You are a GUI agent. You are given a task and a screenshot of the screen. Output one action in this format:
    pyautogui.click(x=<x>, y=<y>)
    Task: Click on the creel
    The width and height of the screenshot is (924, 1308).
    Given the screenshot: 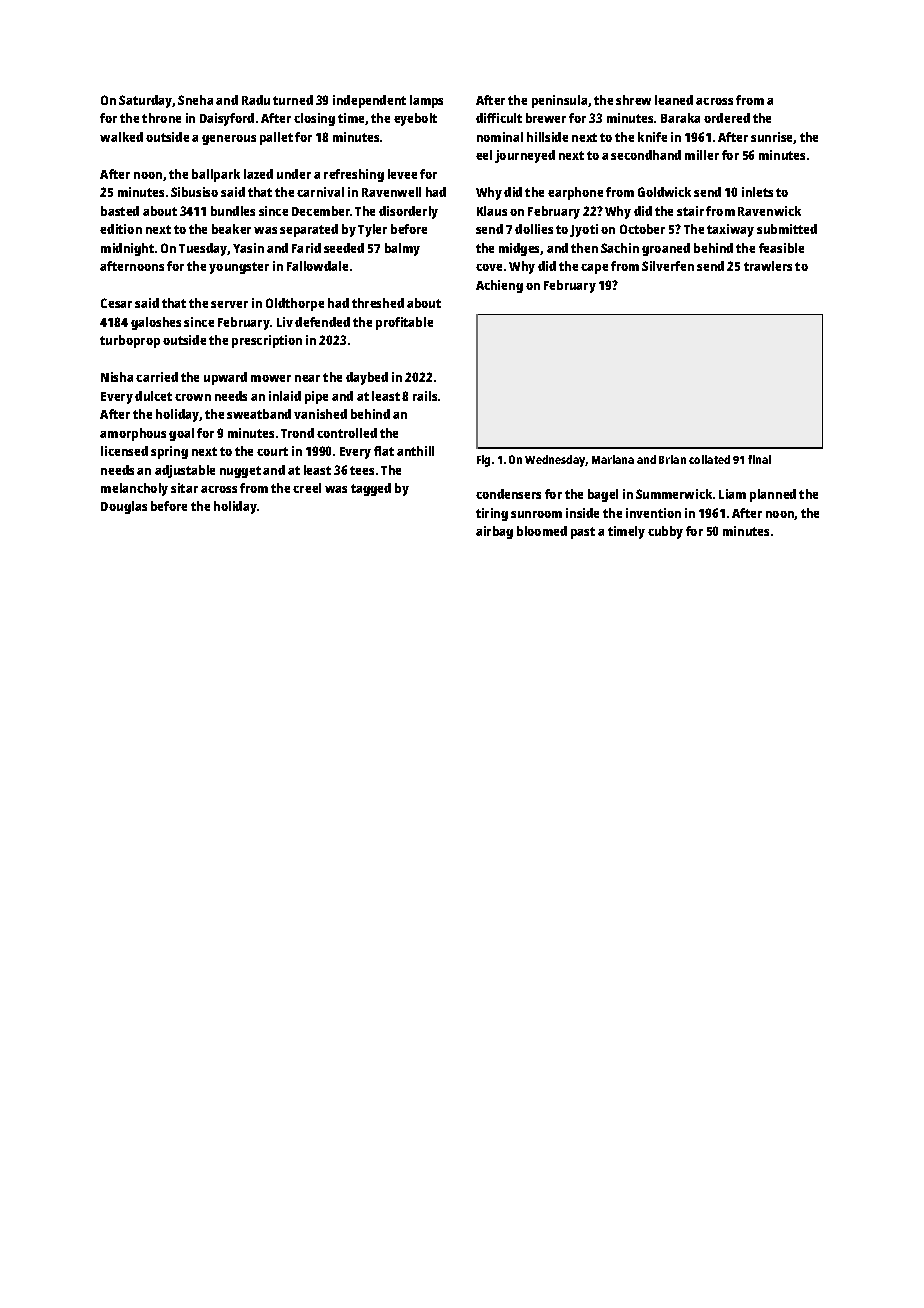 What is the action you would take?
    pyautogui.click(x=307, y=488)
